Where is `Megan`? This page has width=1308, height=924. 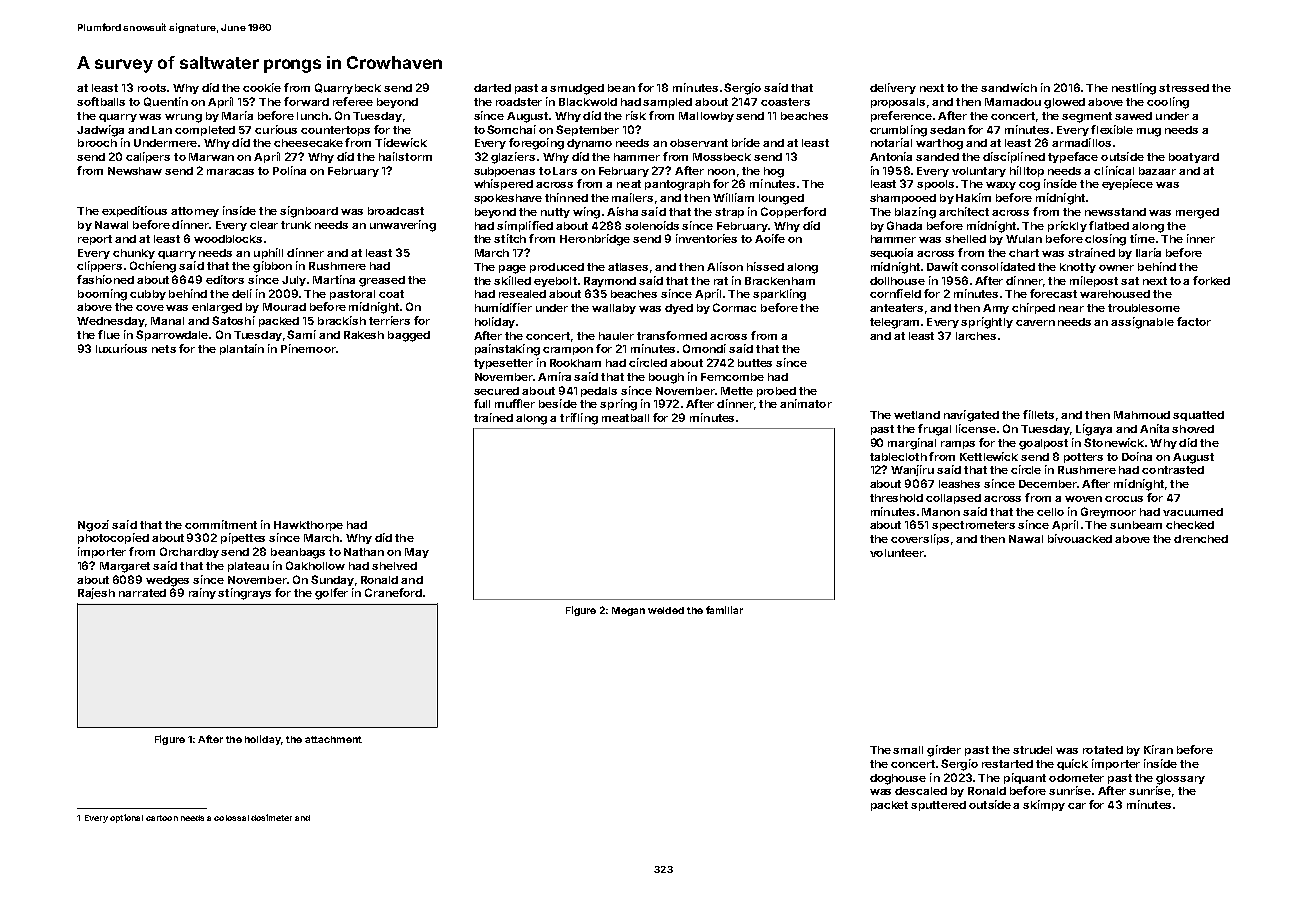 Megan is located at coordinates (628, 611).
